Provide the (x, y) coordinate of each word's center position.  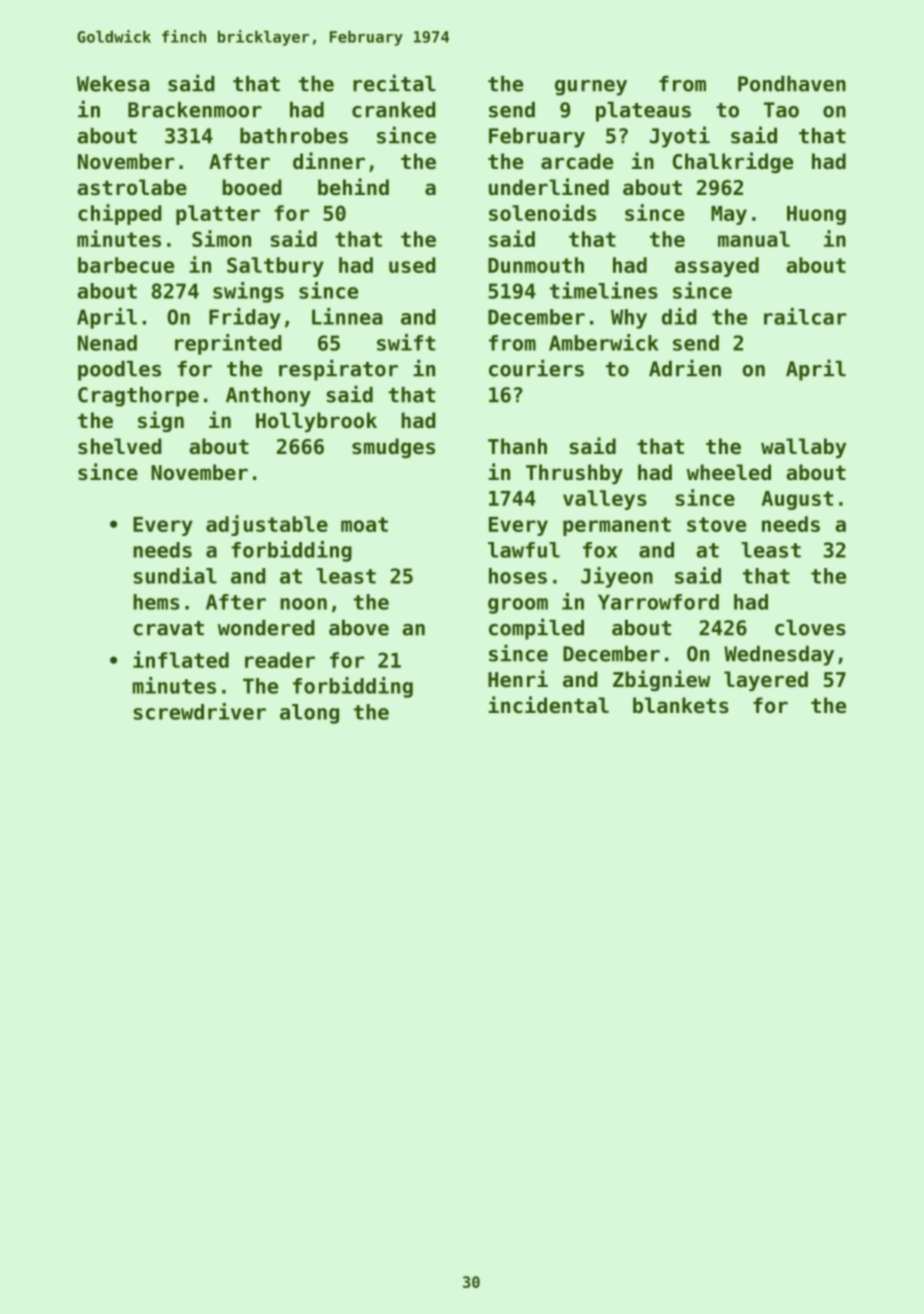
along (309, 714)
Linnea (347, 316)
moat (364, 524)
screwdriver (199, 711)
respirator (338, 370)
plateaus (643, 112)
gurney (591, 88)
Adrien (685, 368)
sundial (175, 575)
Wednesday (779, 656)
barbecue (126, 265)
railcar (805, 316)
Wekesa (113, 84)
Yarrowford (658, 602)
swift (406, 342)
